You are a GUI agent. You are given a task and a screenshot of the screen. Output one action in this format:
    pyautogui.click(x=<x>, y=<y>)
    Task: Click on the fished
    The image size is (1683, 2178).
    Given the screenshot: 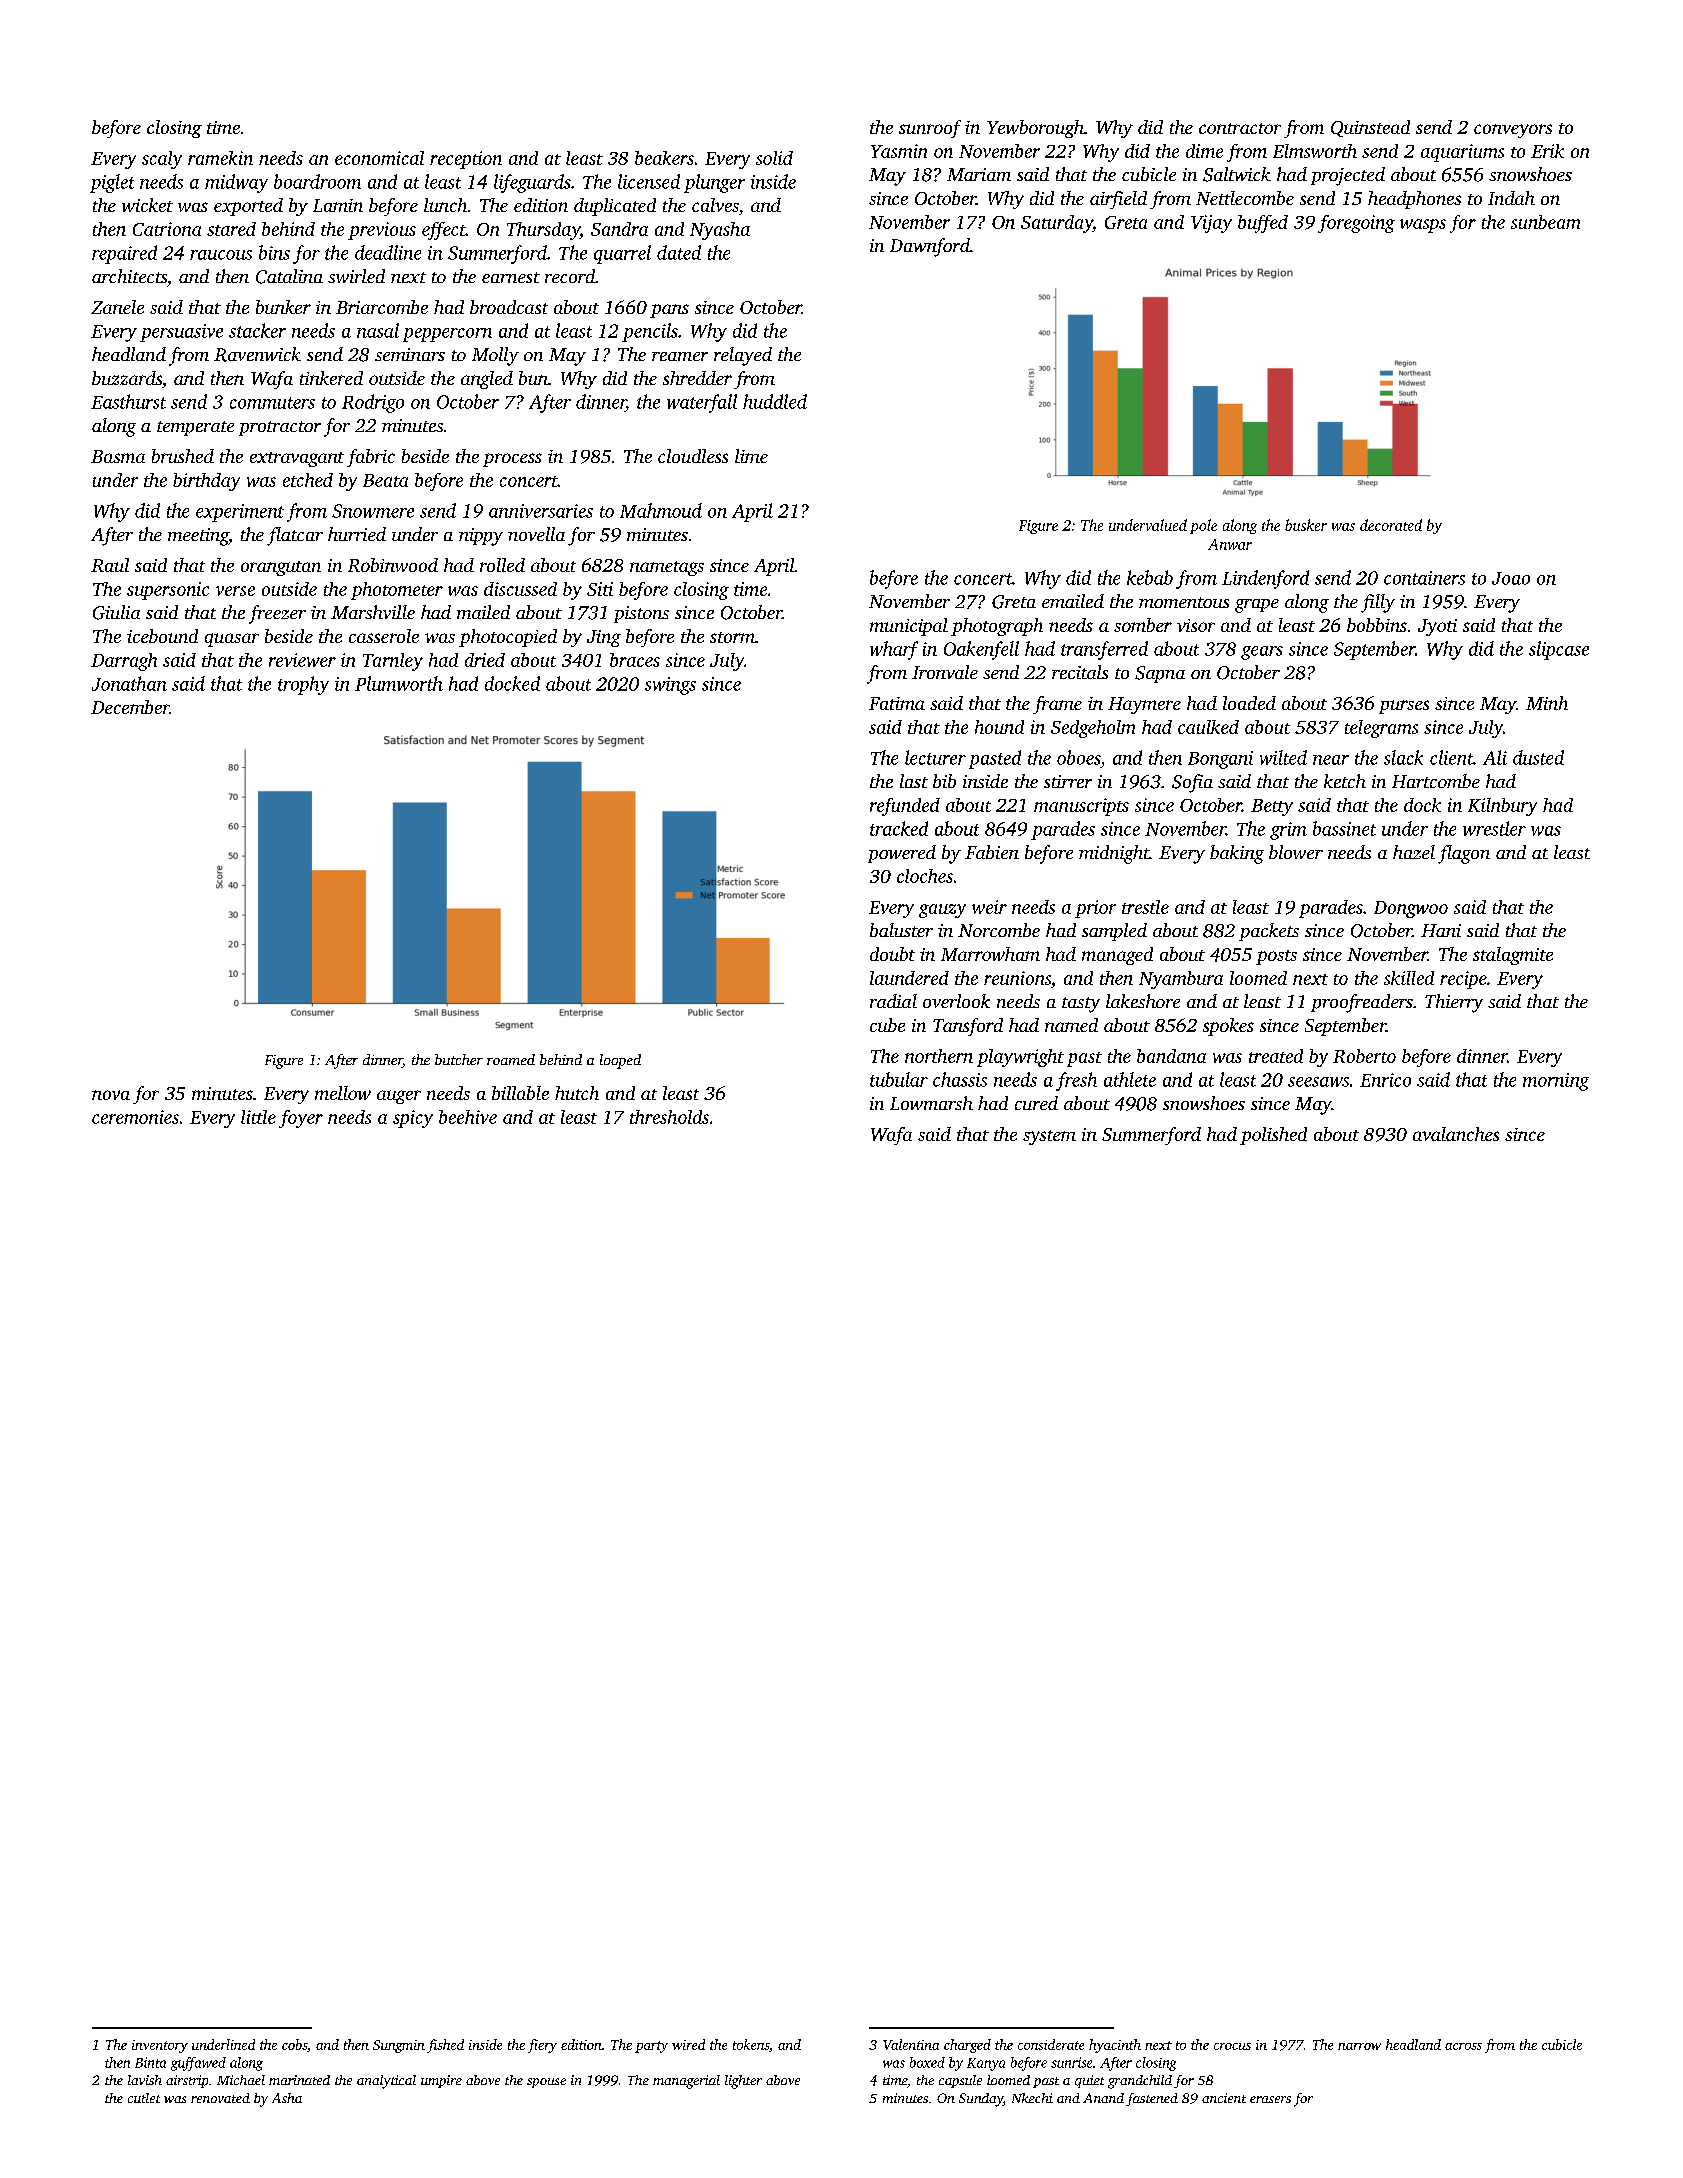 What is the action you would take?
    pyautogui.click(x=445, y=2046)
